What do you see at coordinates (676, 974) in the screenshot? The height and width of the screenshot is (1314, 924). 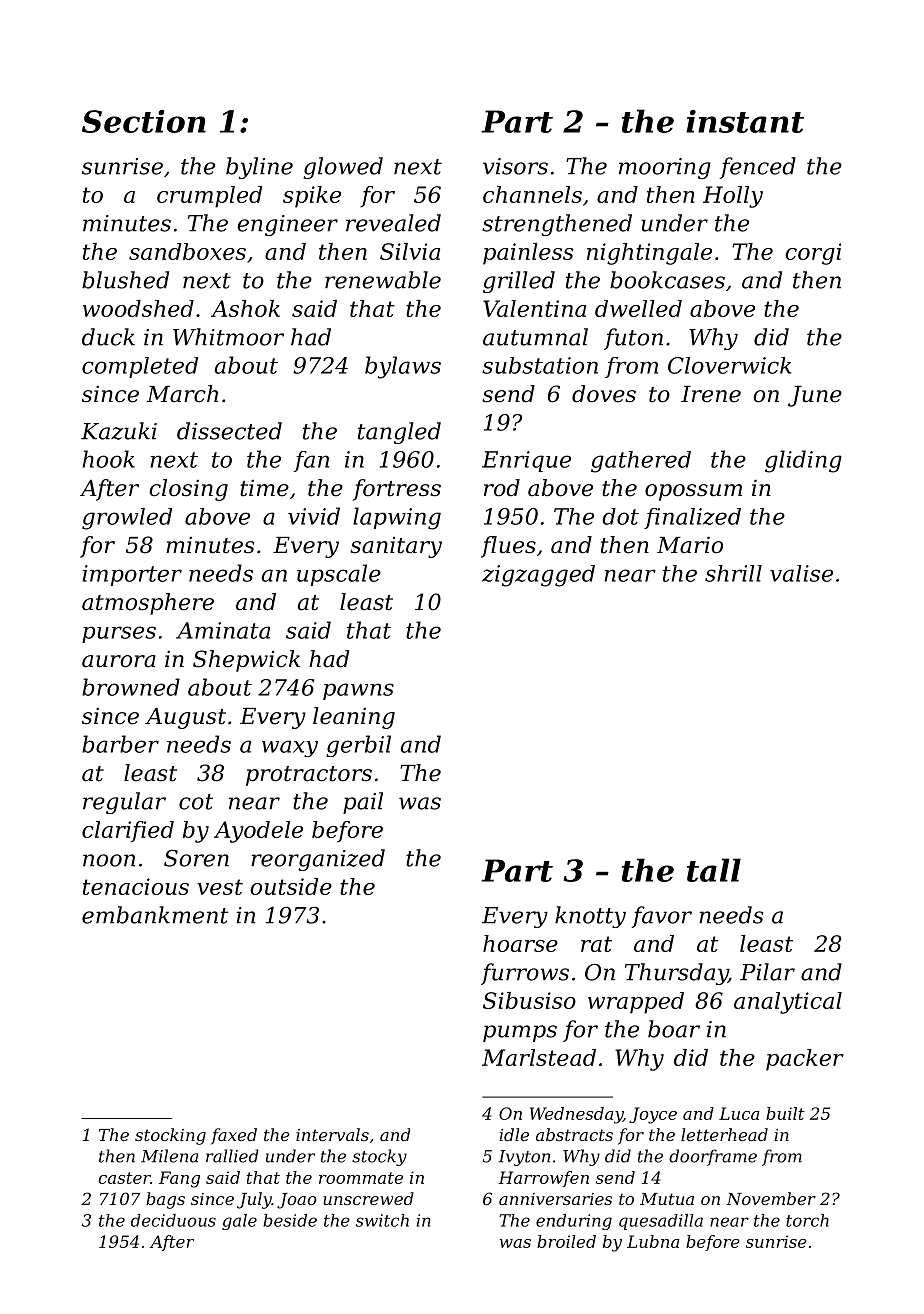 I see `Thursday` at bounding box center [676, 974].
